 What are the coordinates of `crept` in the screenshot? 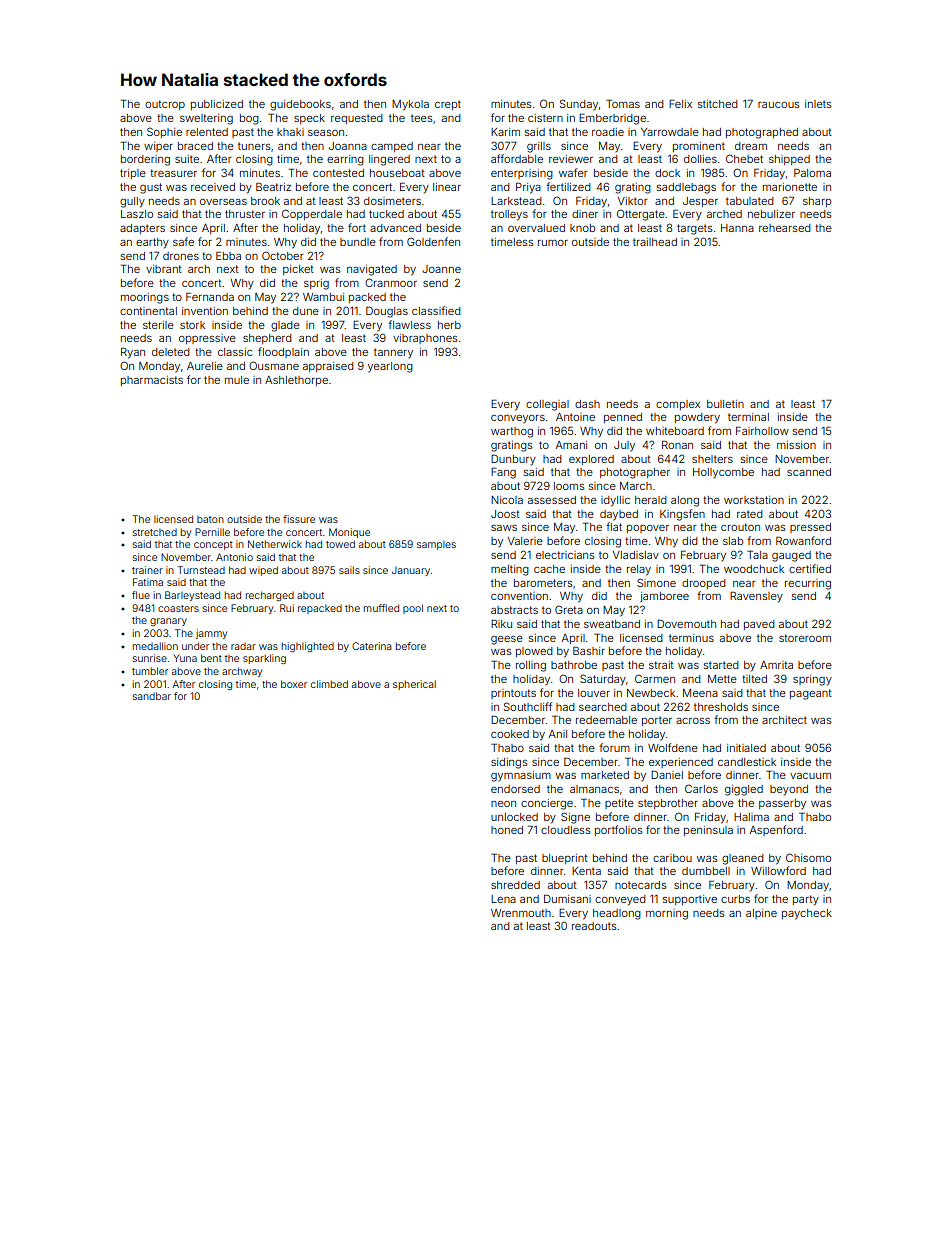 It's located at (448, 105).
